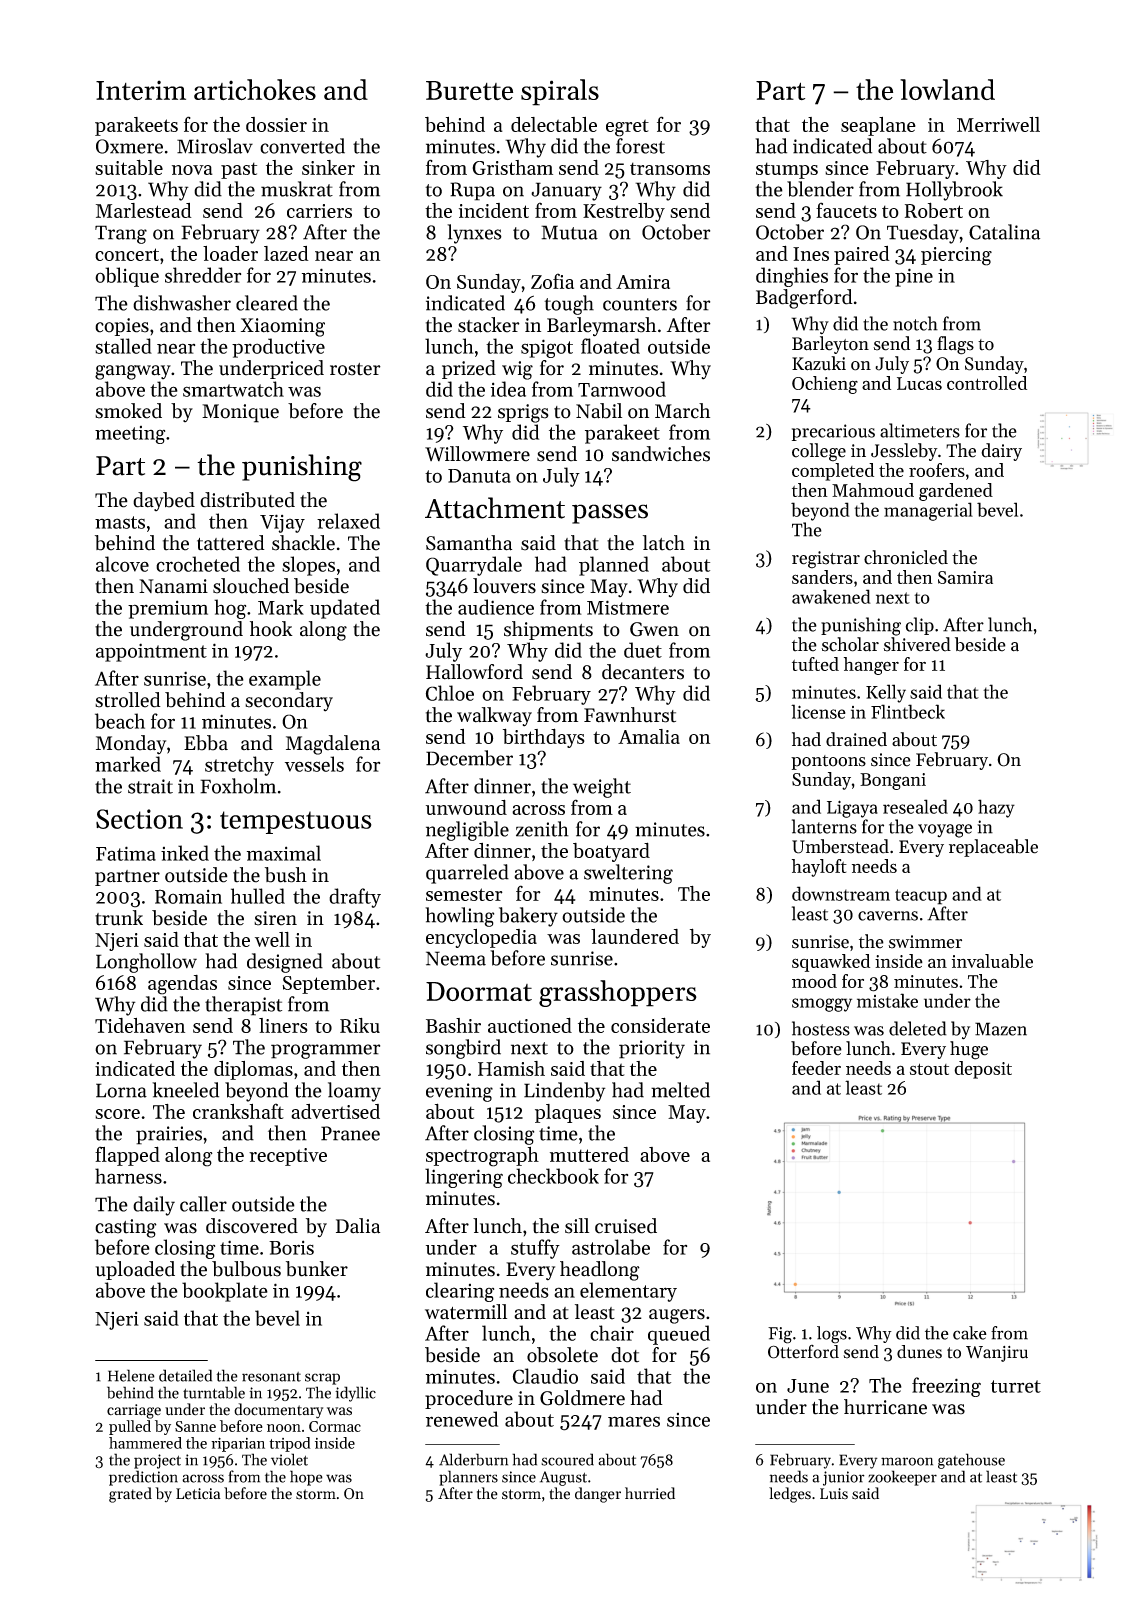  What do you see at coordinates (128, 700) in the screenshot?
I see `strolled` at bounding box center [128, 700].
